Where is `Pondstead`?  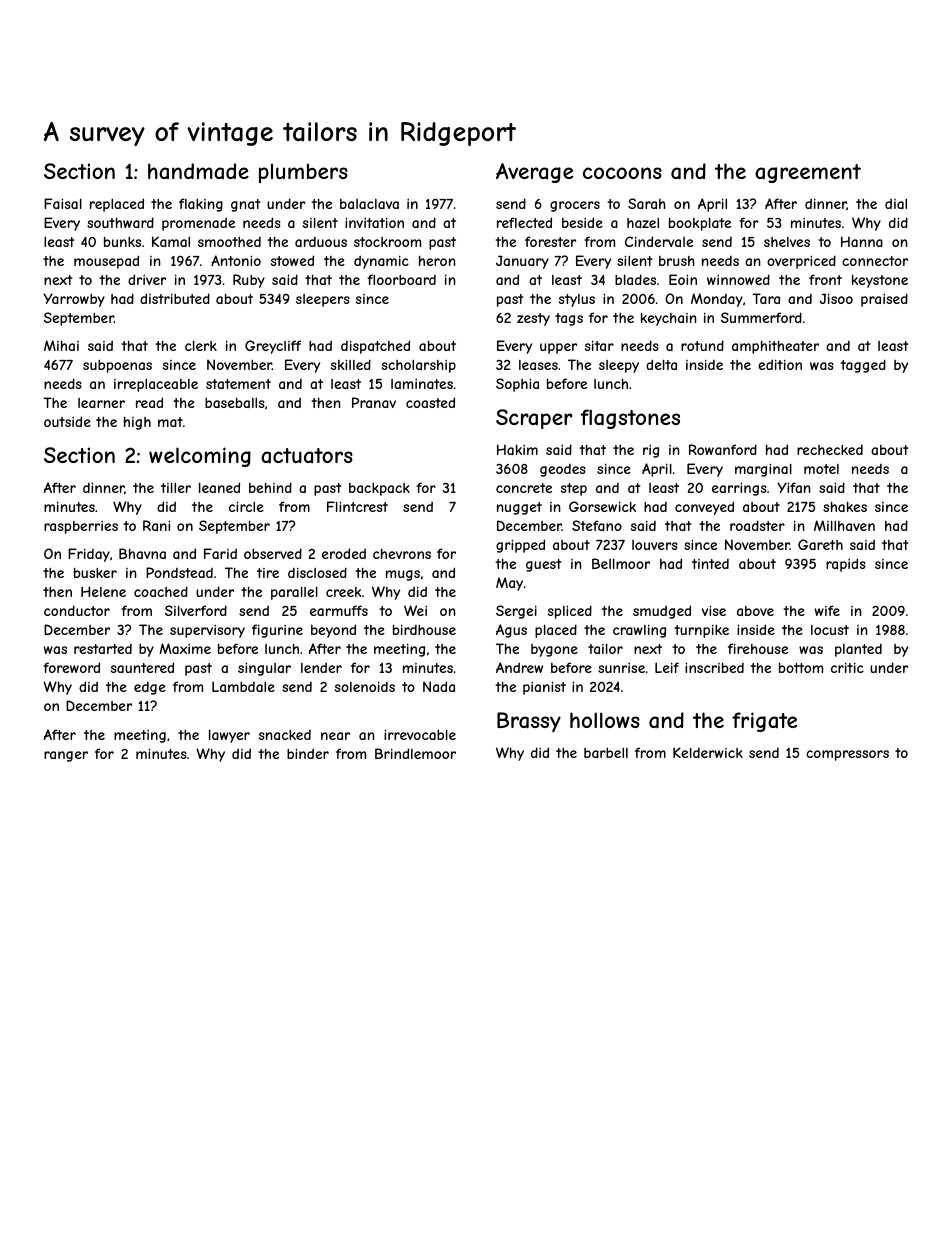
Pondstead is located at coordinates (179, 572).
